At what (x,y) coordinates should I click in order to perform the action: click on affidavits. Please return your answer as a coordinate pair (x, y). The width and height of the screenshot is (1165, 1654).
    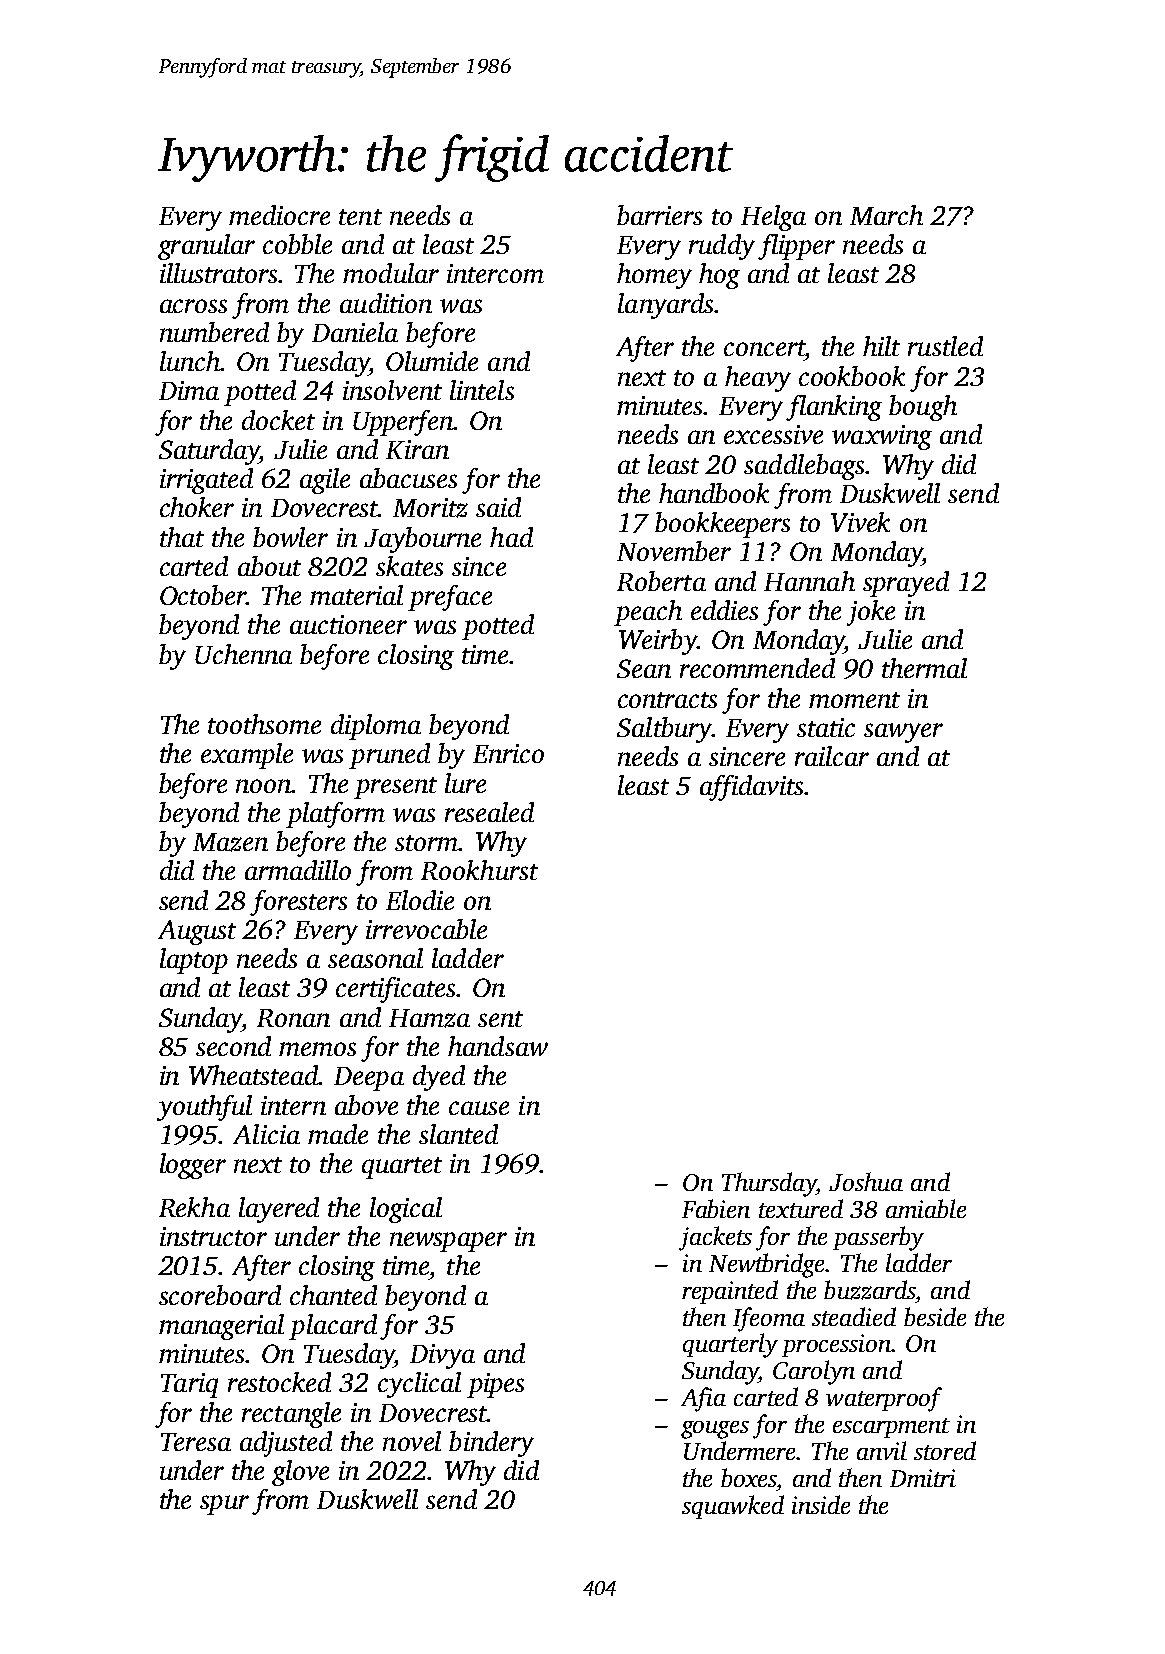
    Looking at the image, I should click on (751, 788).
